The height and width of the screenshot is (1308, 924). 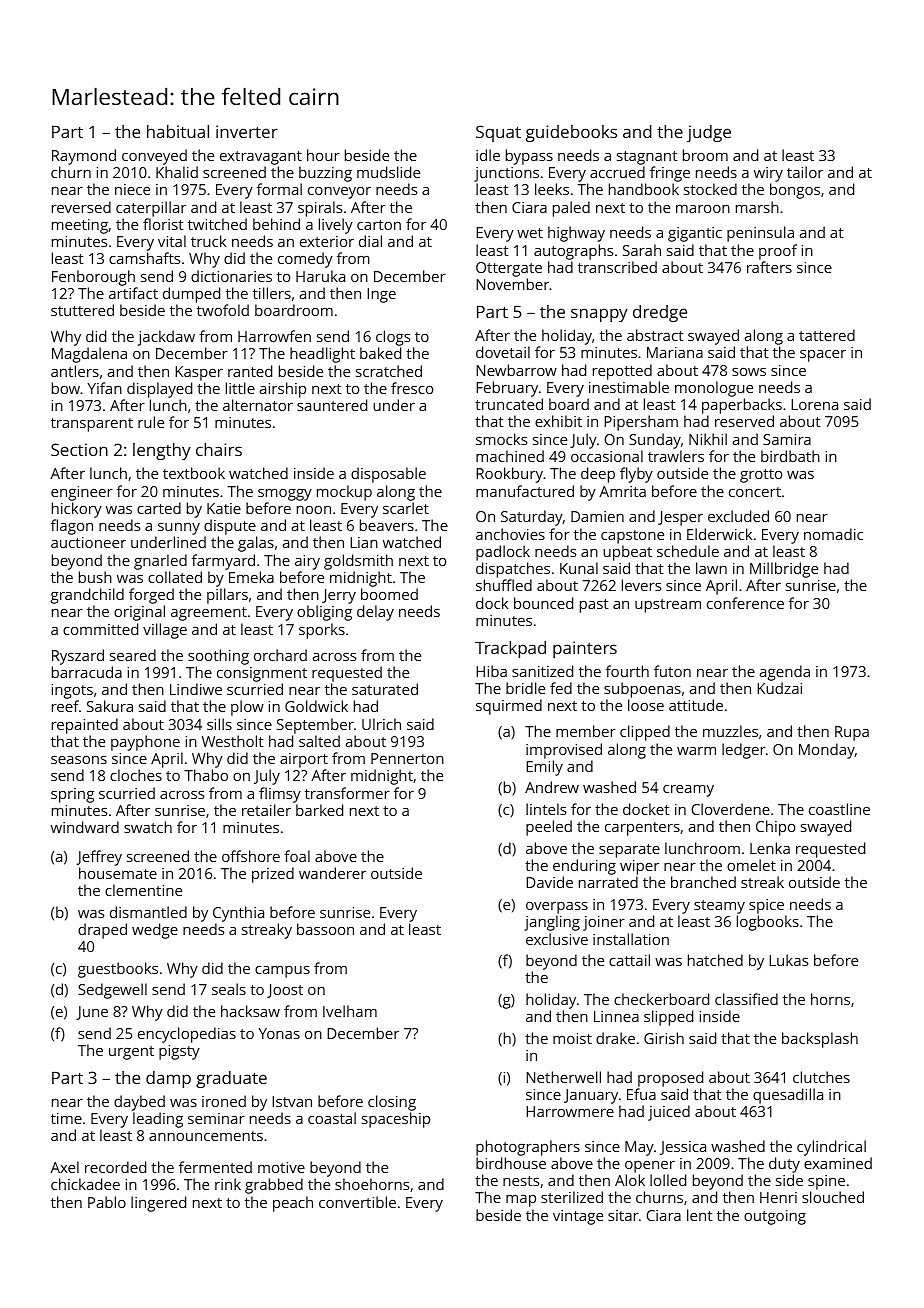 I want to click on Magdalena, so click(x=89, y=355).
